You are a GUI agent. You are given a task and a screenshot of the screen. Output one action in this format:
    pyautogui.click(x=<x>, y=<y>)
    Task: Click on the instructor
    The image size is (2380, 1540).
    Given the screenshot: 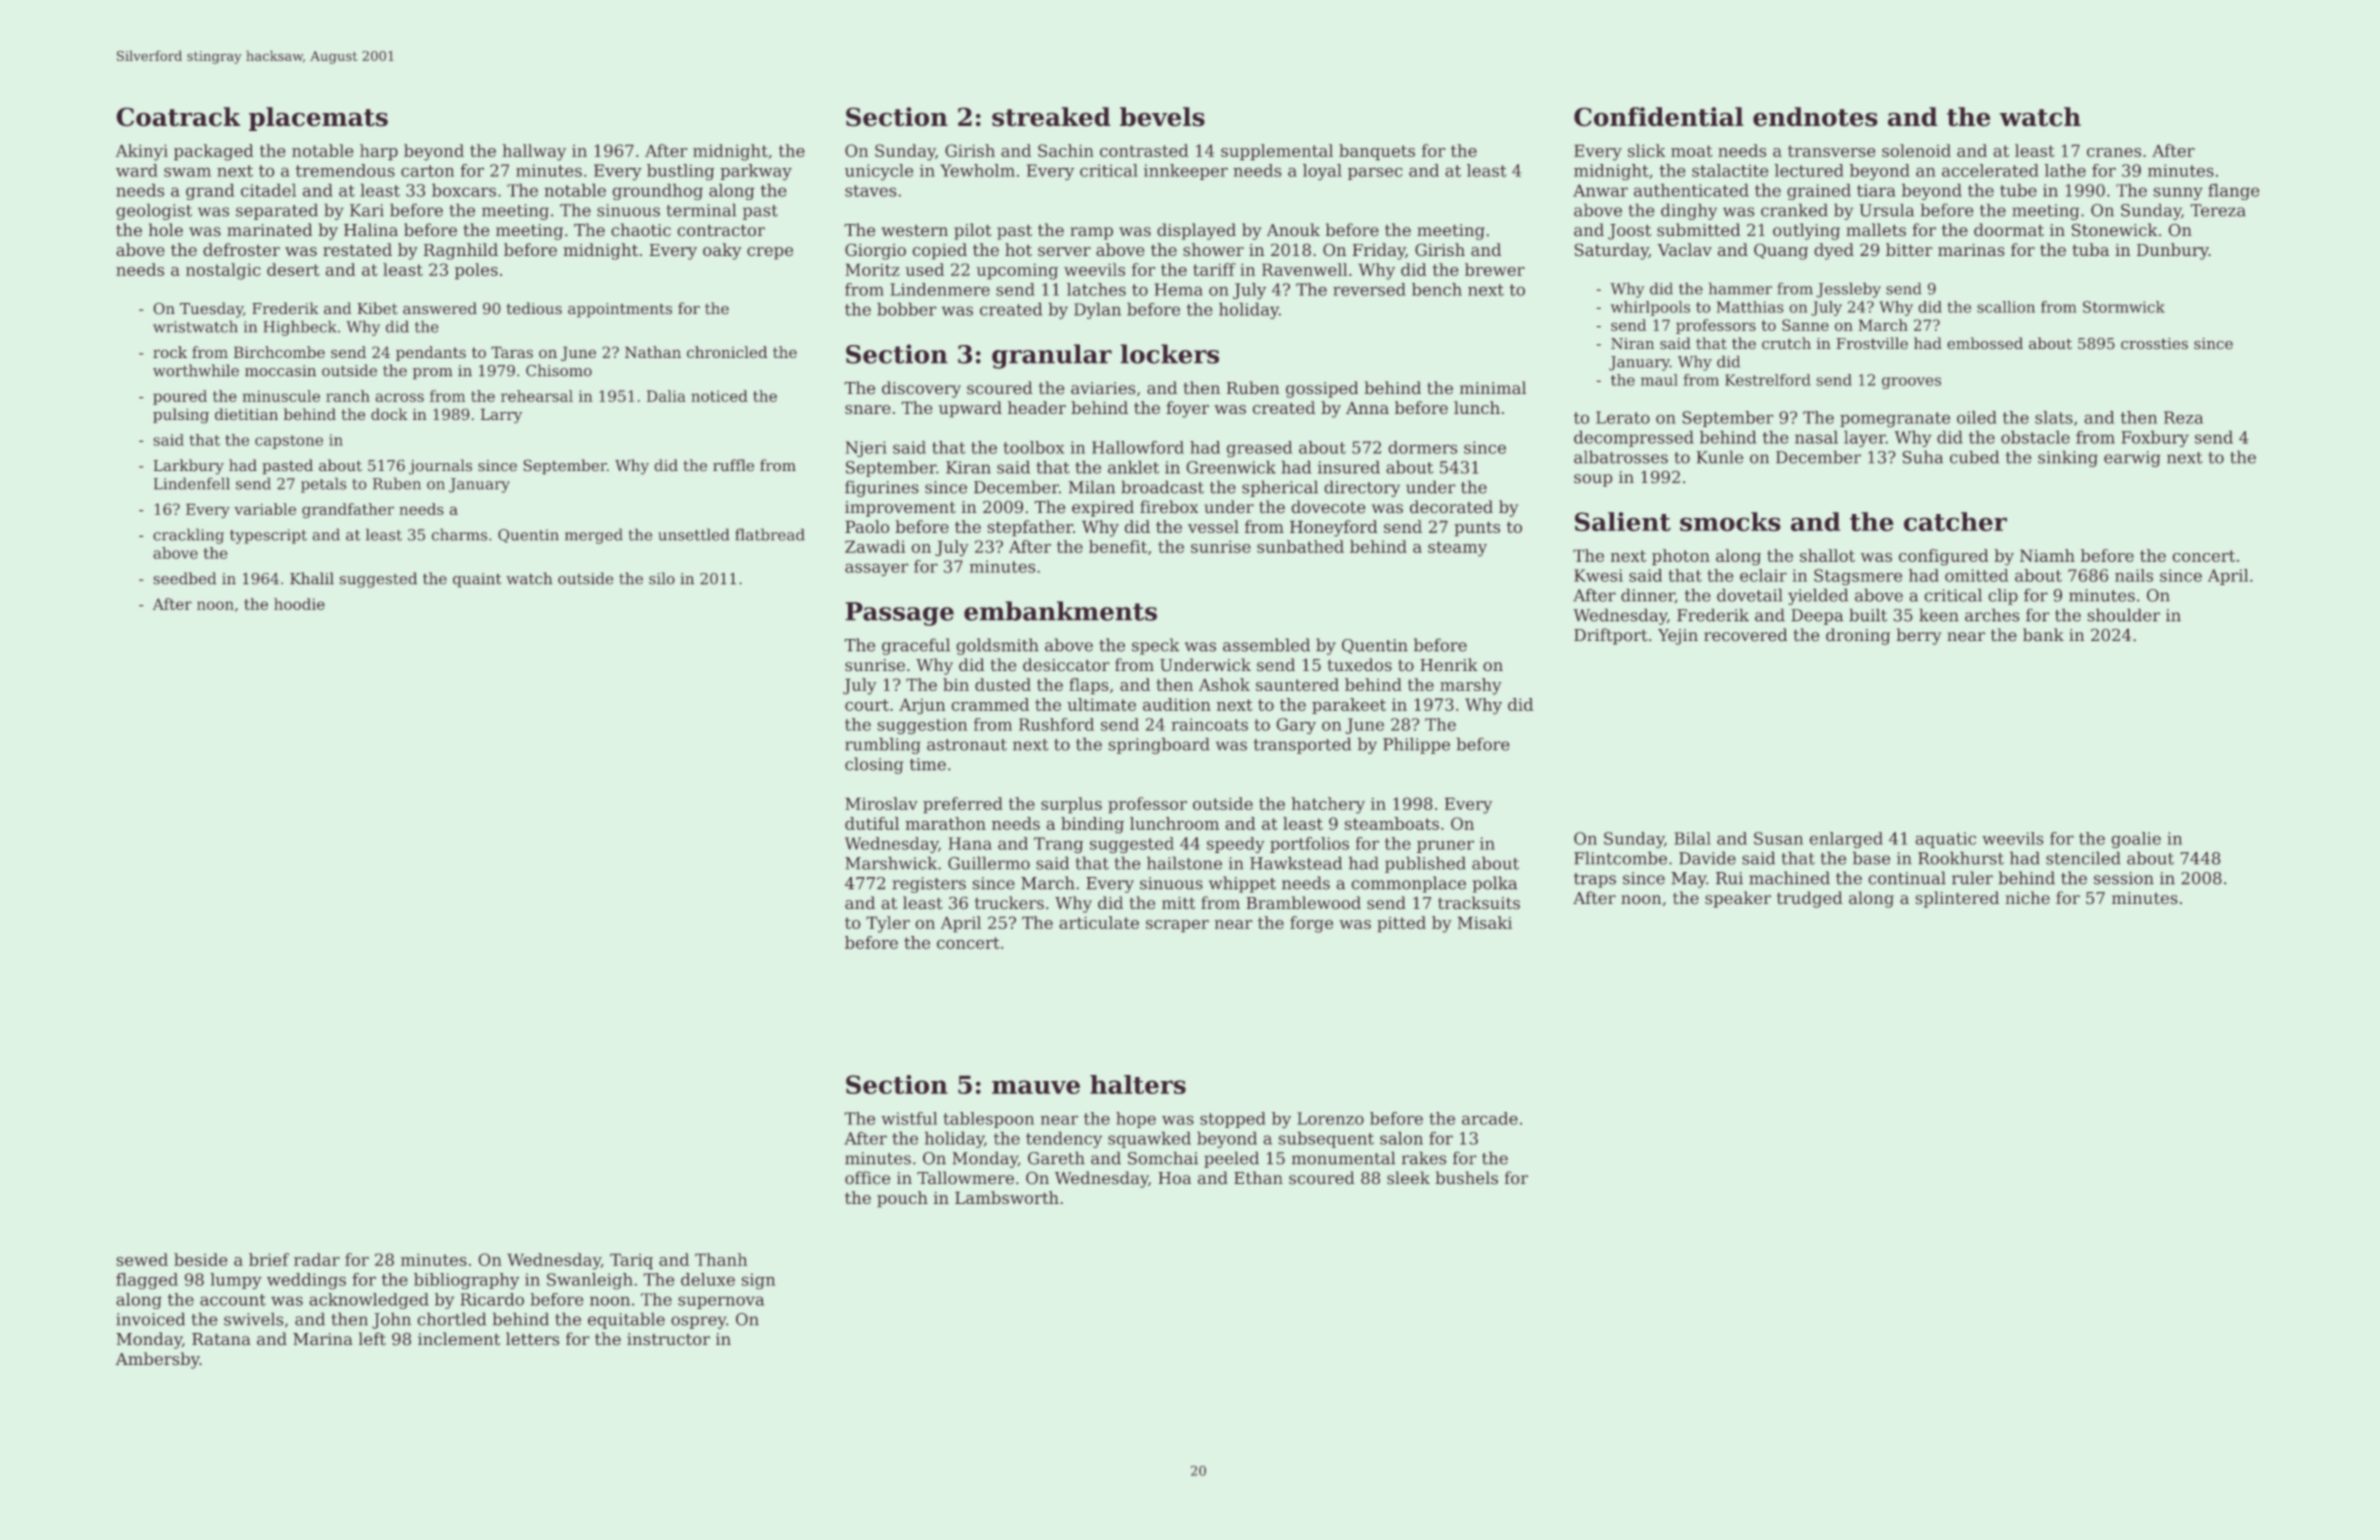 What is the action you would take?
    pyautogui.click(x=668, y=1339)
